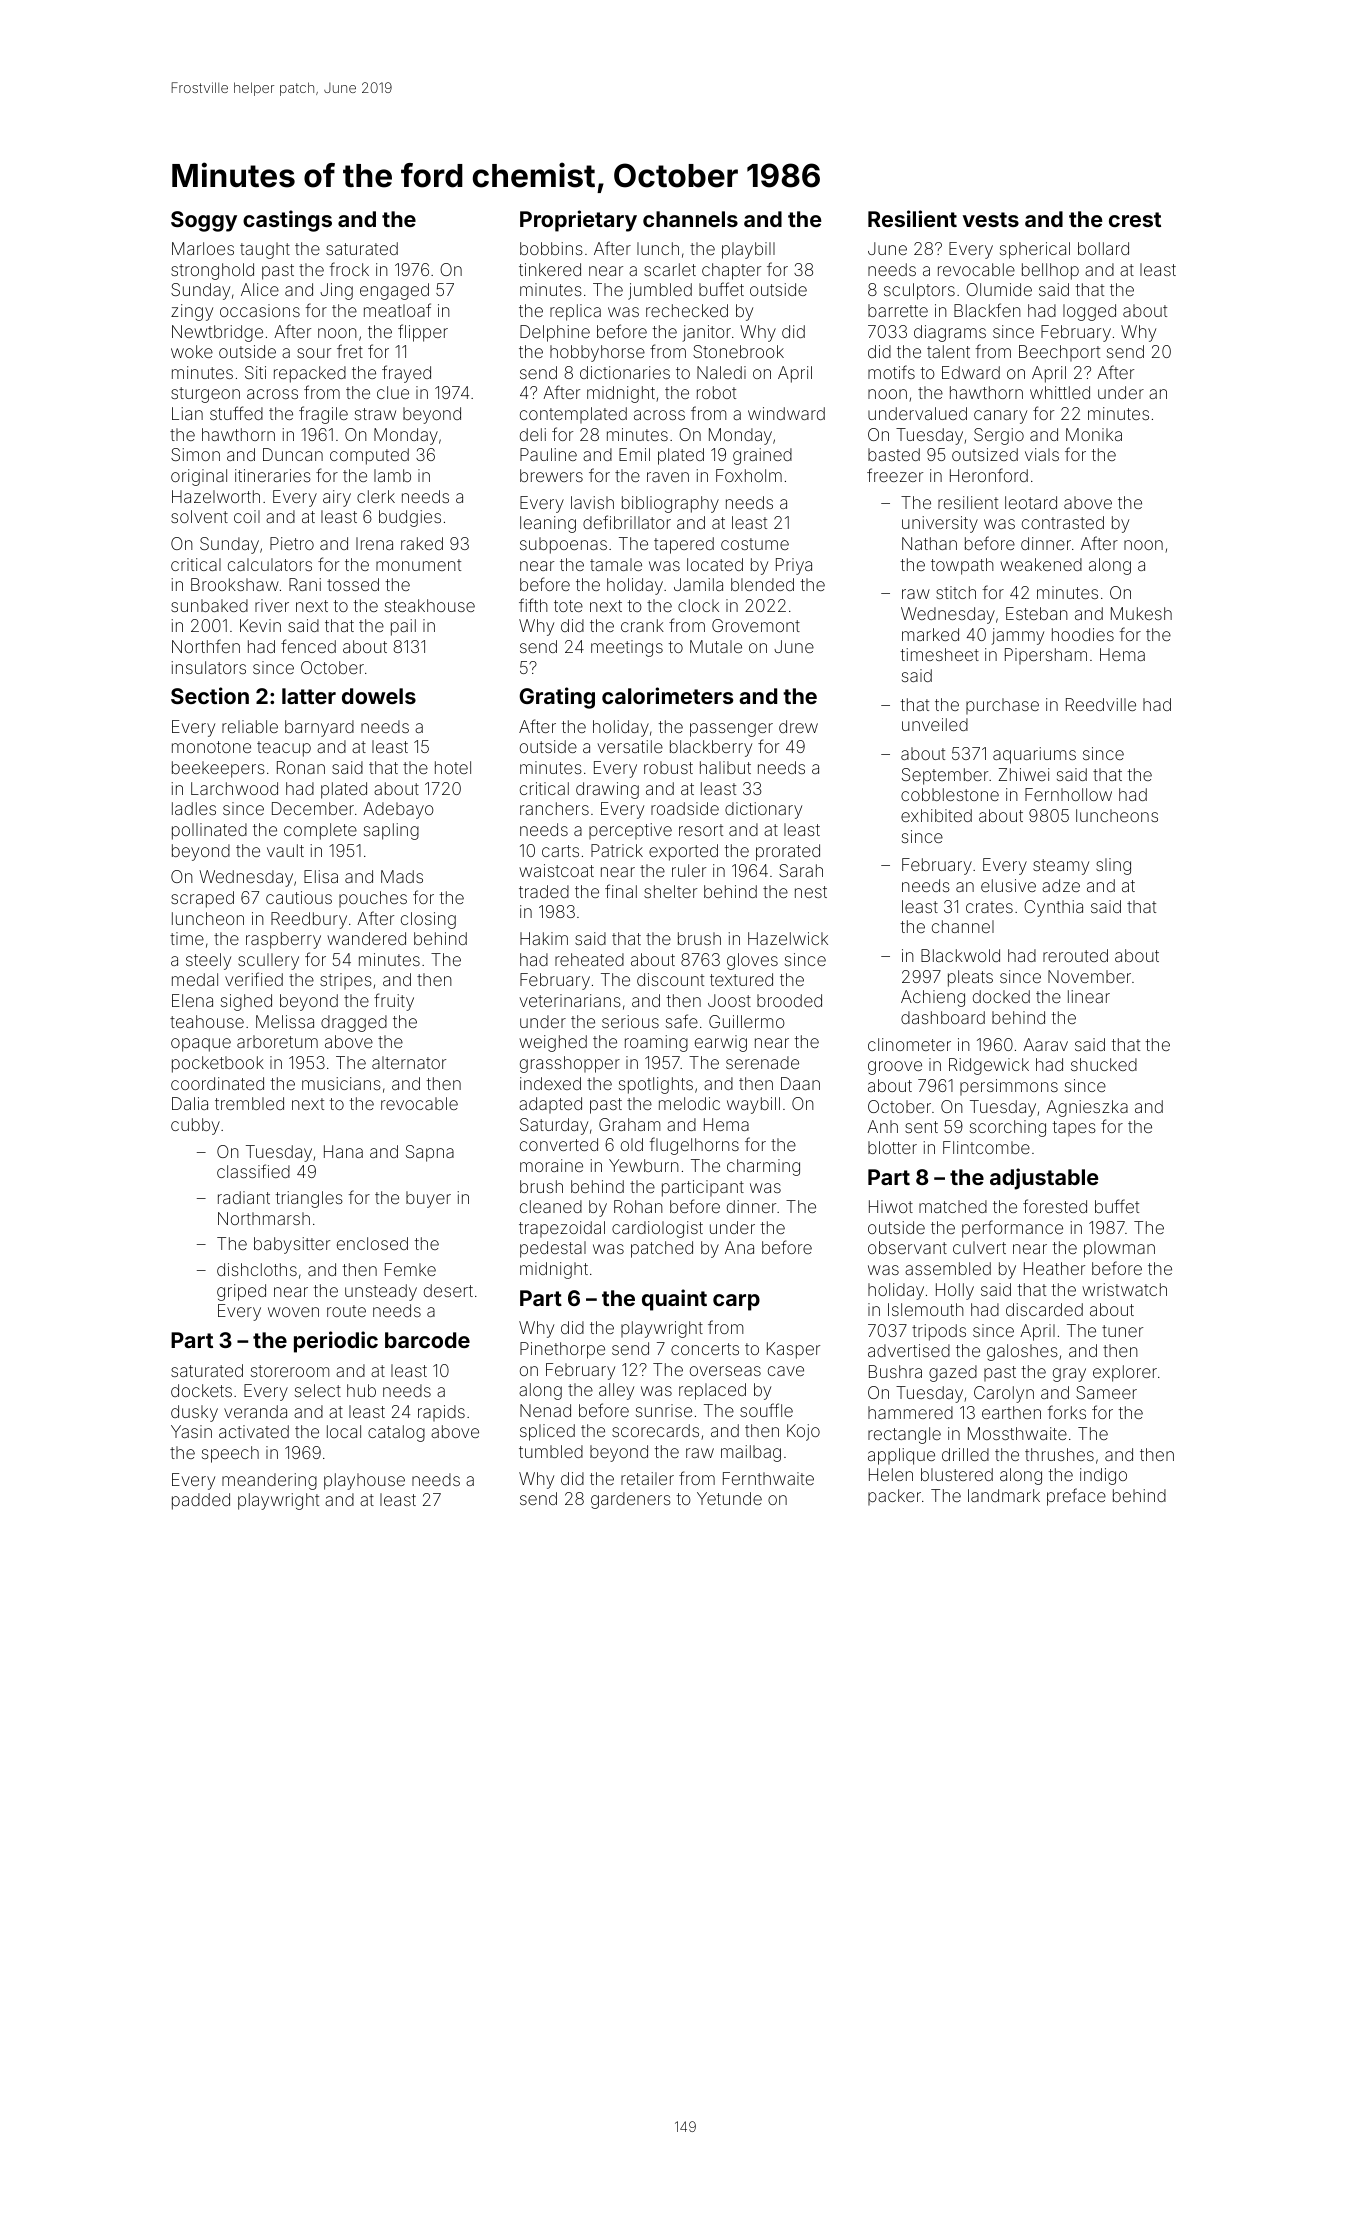  Describe the element at coordinates (554, 808) in the screenshot. I see `ranchers` at that location.
